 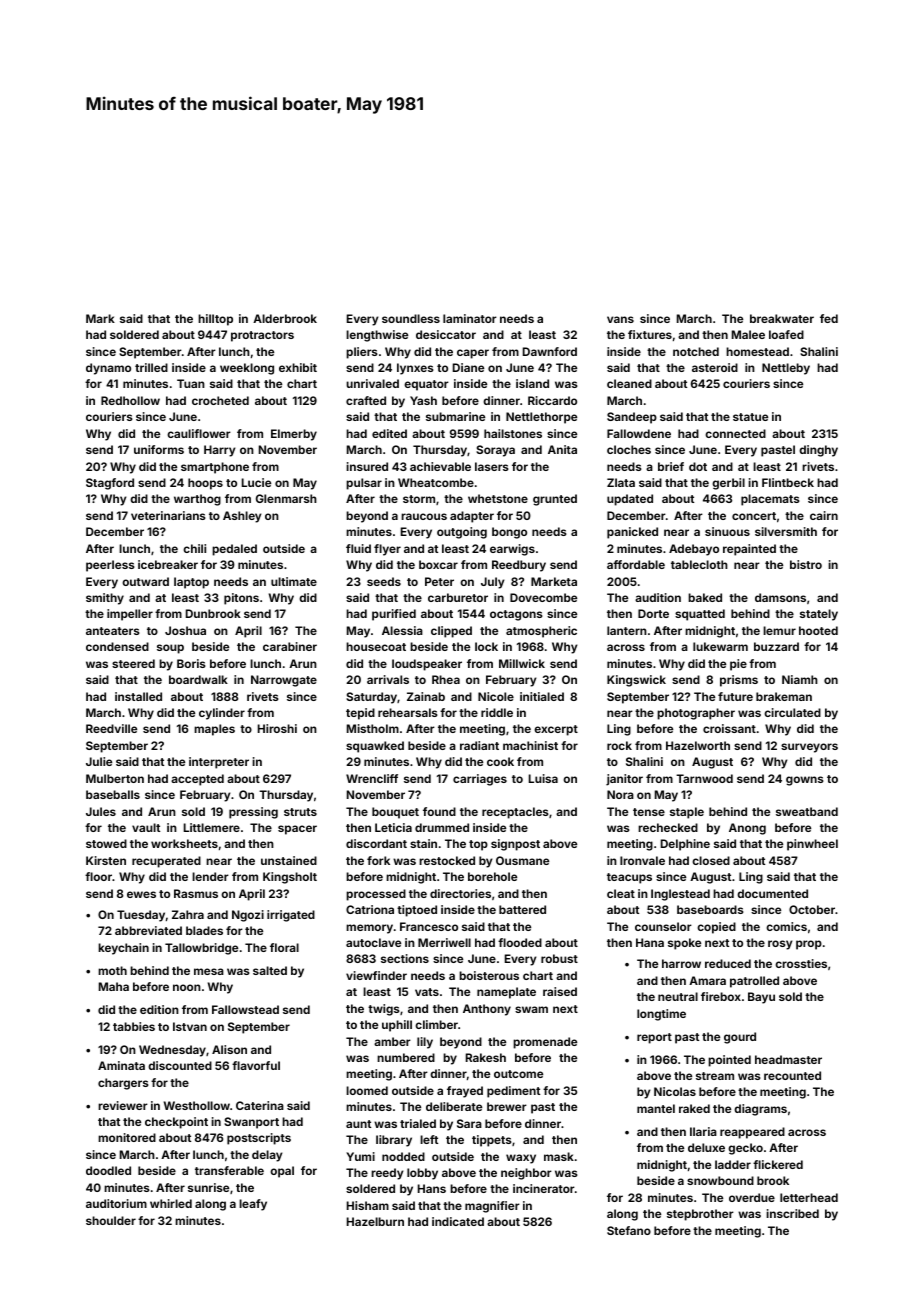 What do you see at coordinates (800, 679) in the image?
I see `Niamh` at bounding box center [800, 679].
